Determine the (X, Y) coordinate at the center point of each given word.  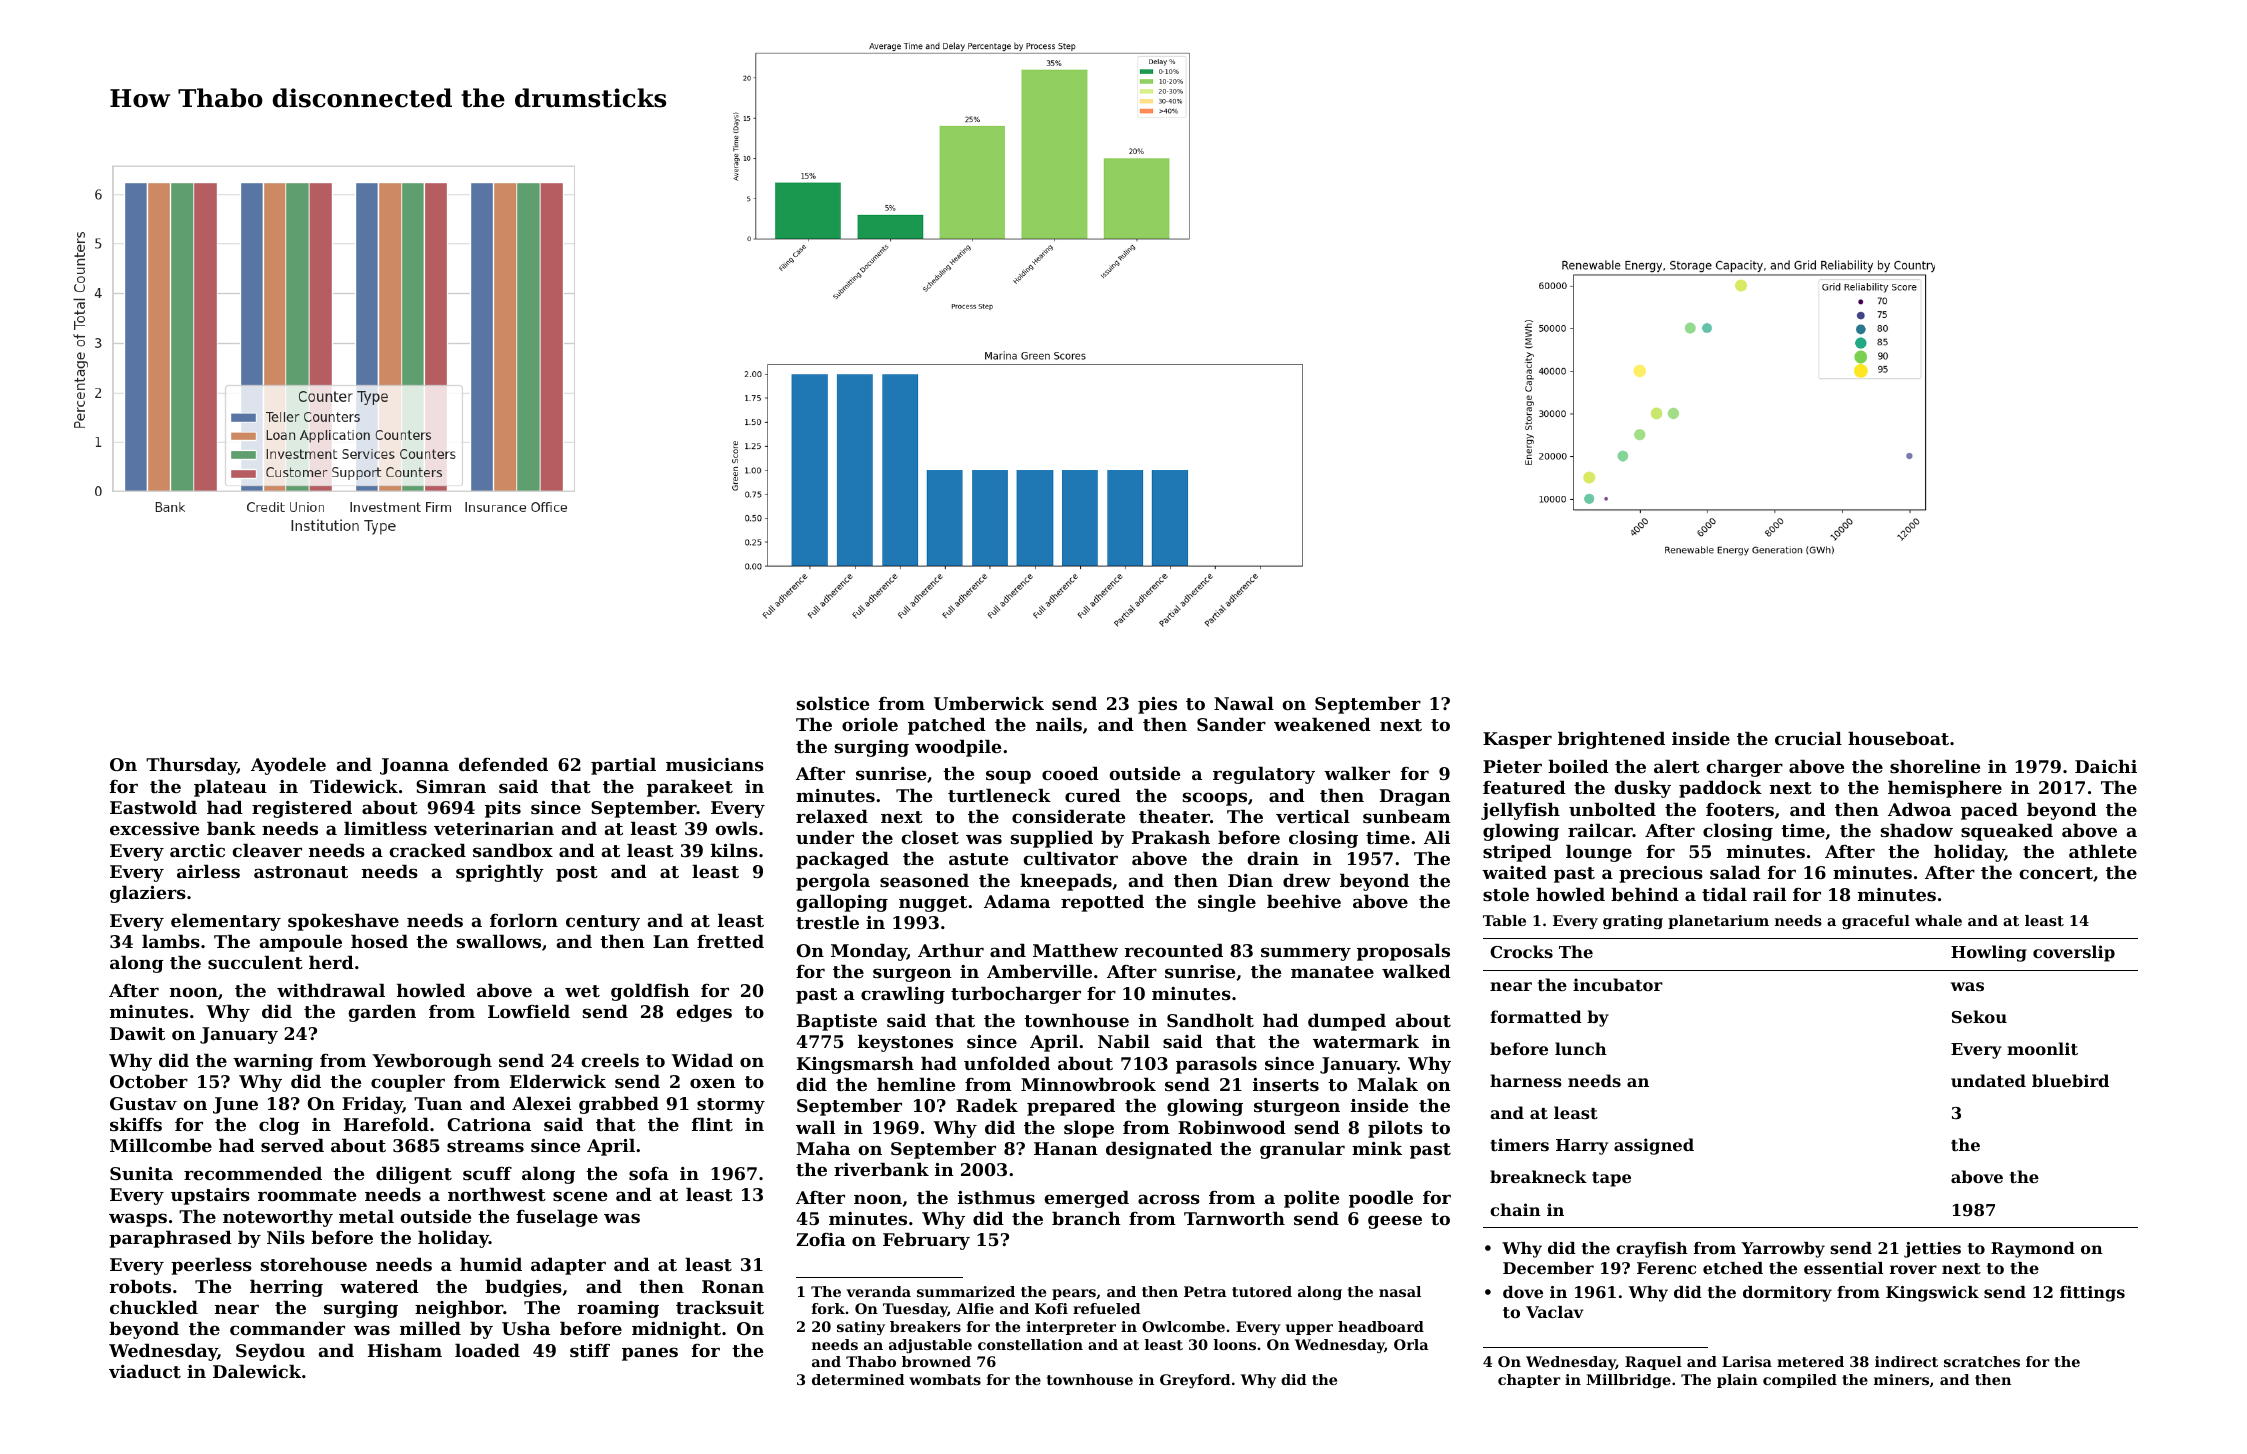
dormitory (1787, 1294)
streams (485, 1146)
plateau (230, 788)
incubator (1618, 984)
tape (1611, 1179)
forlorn (524, 920)
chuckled (154, 1307)
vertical (1313, 816)
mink (1377, 1148)
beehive (1304, 901)
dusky (1642, 789)
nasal (1400, 1291)
